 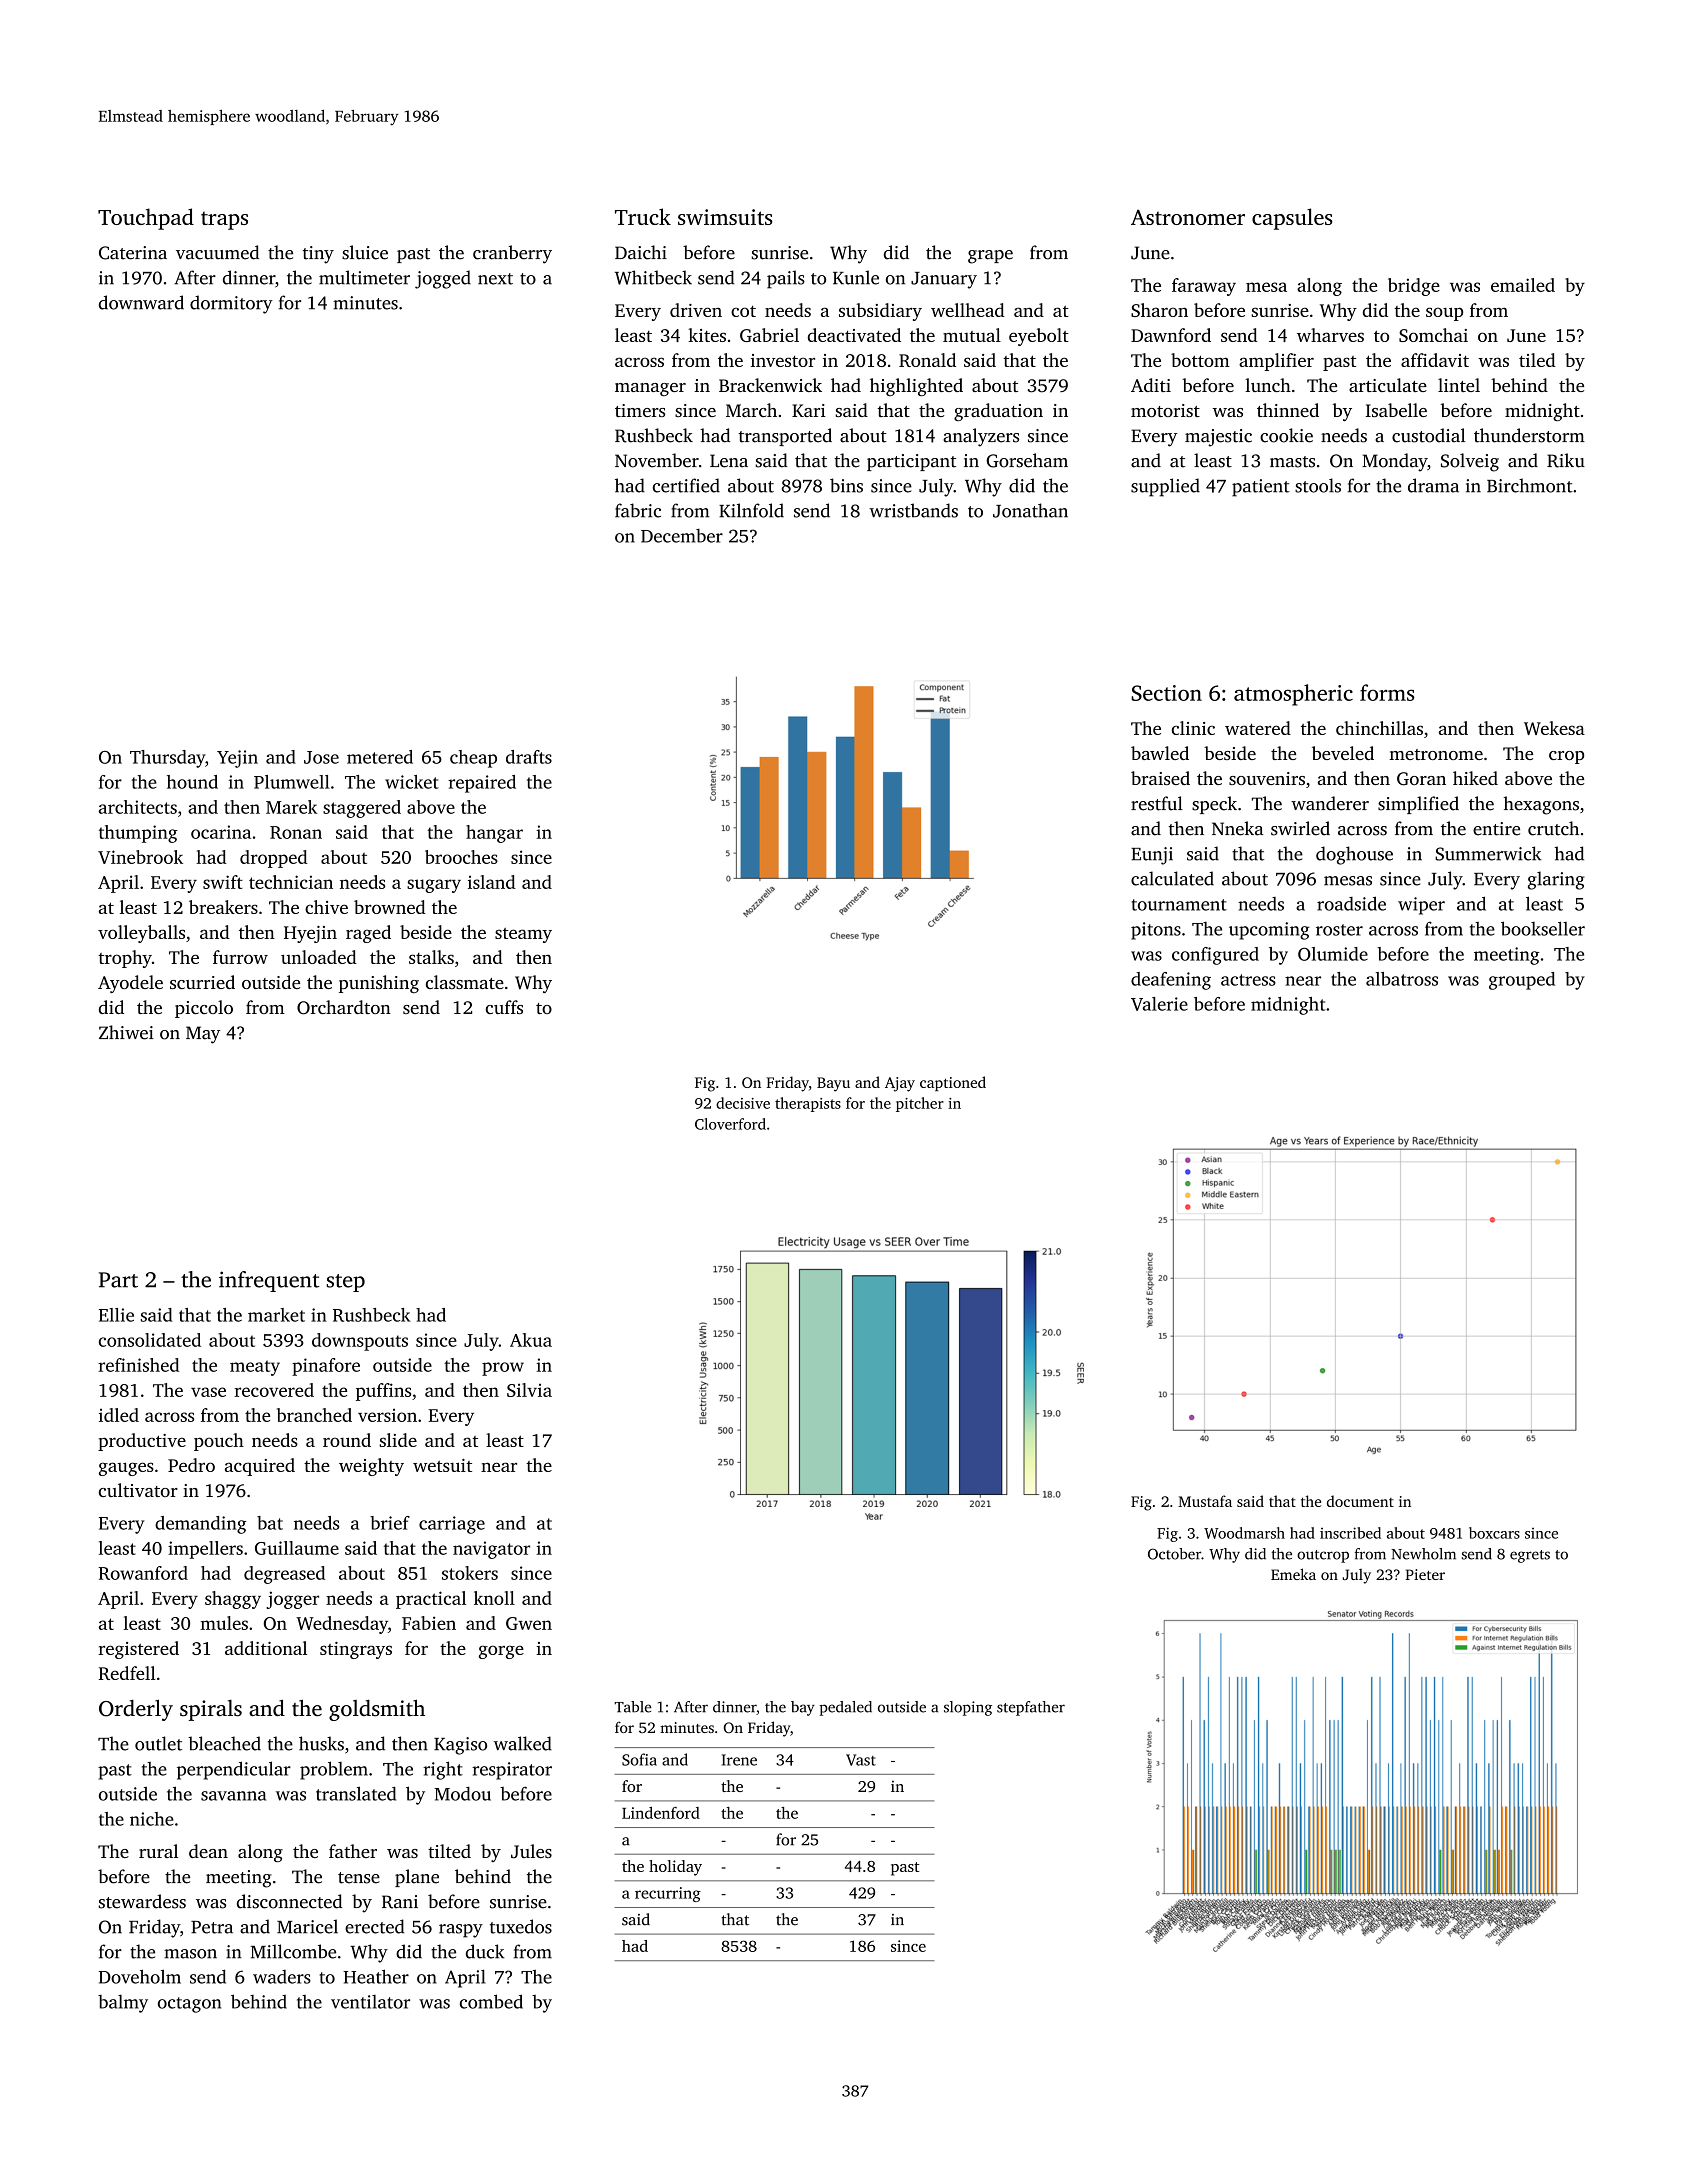 I want to click on Truck, so click(x=643, y=216).
